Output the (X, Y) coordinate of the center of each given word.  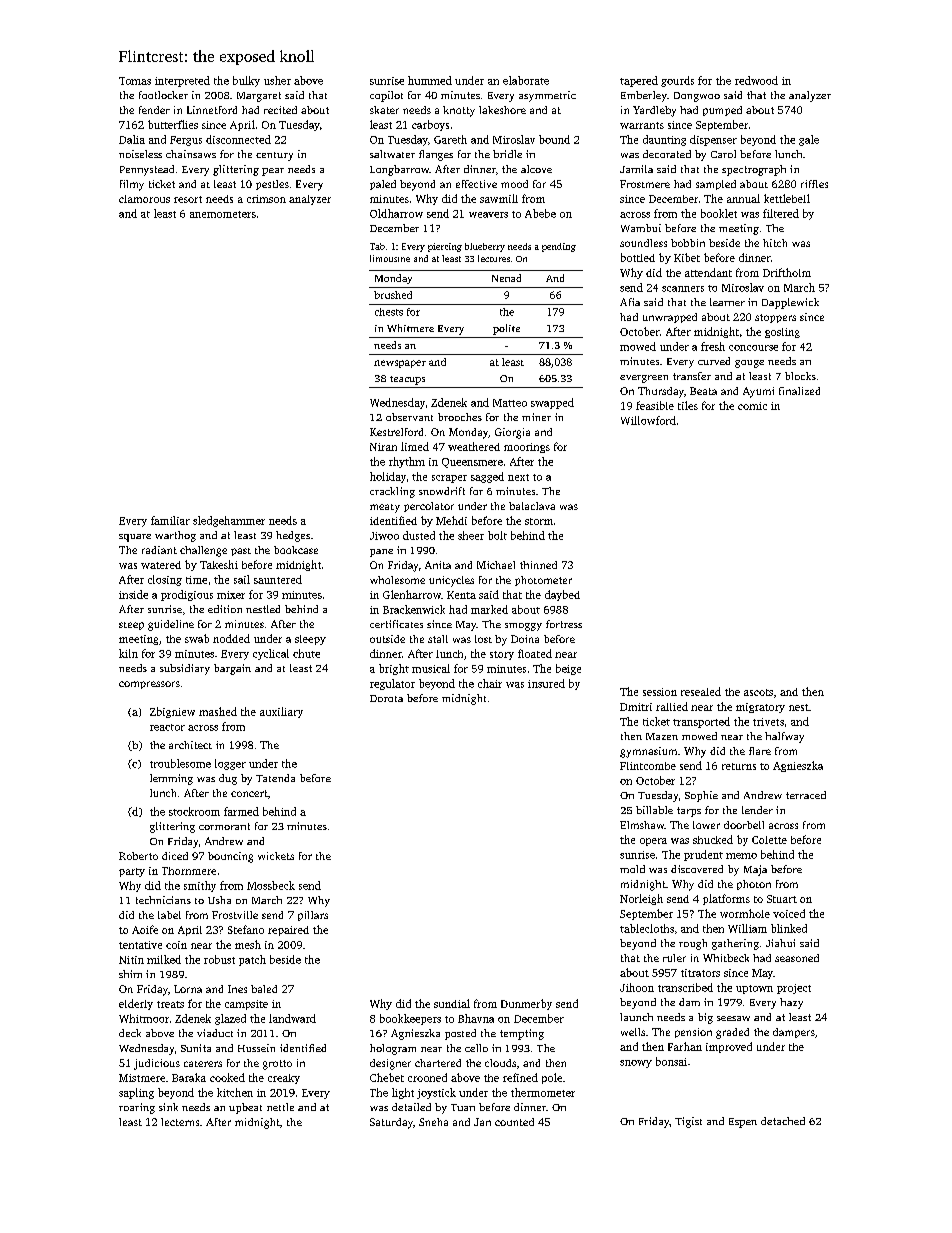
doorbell (744, 825)
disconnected (238, 139)
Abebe (540, 213)
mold (632, 869)
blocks (800, 376)
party (132, 872)
